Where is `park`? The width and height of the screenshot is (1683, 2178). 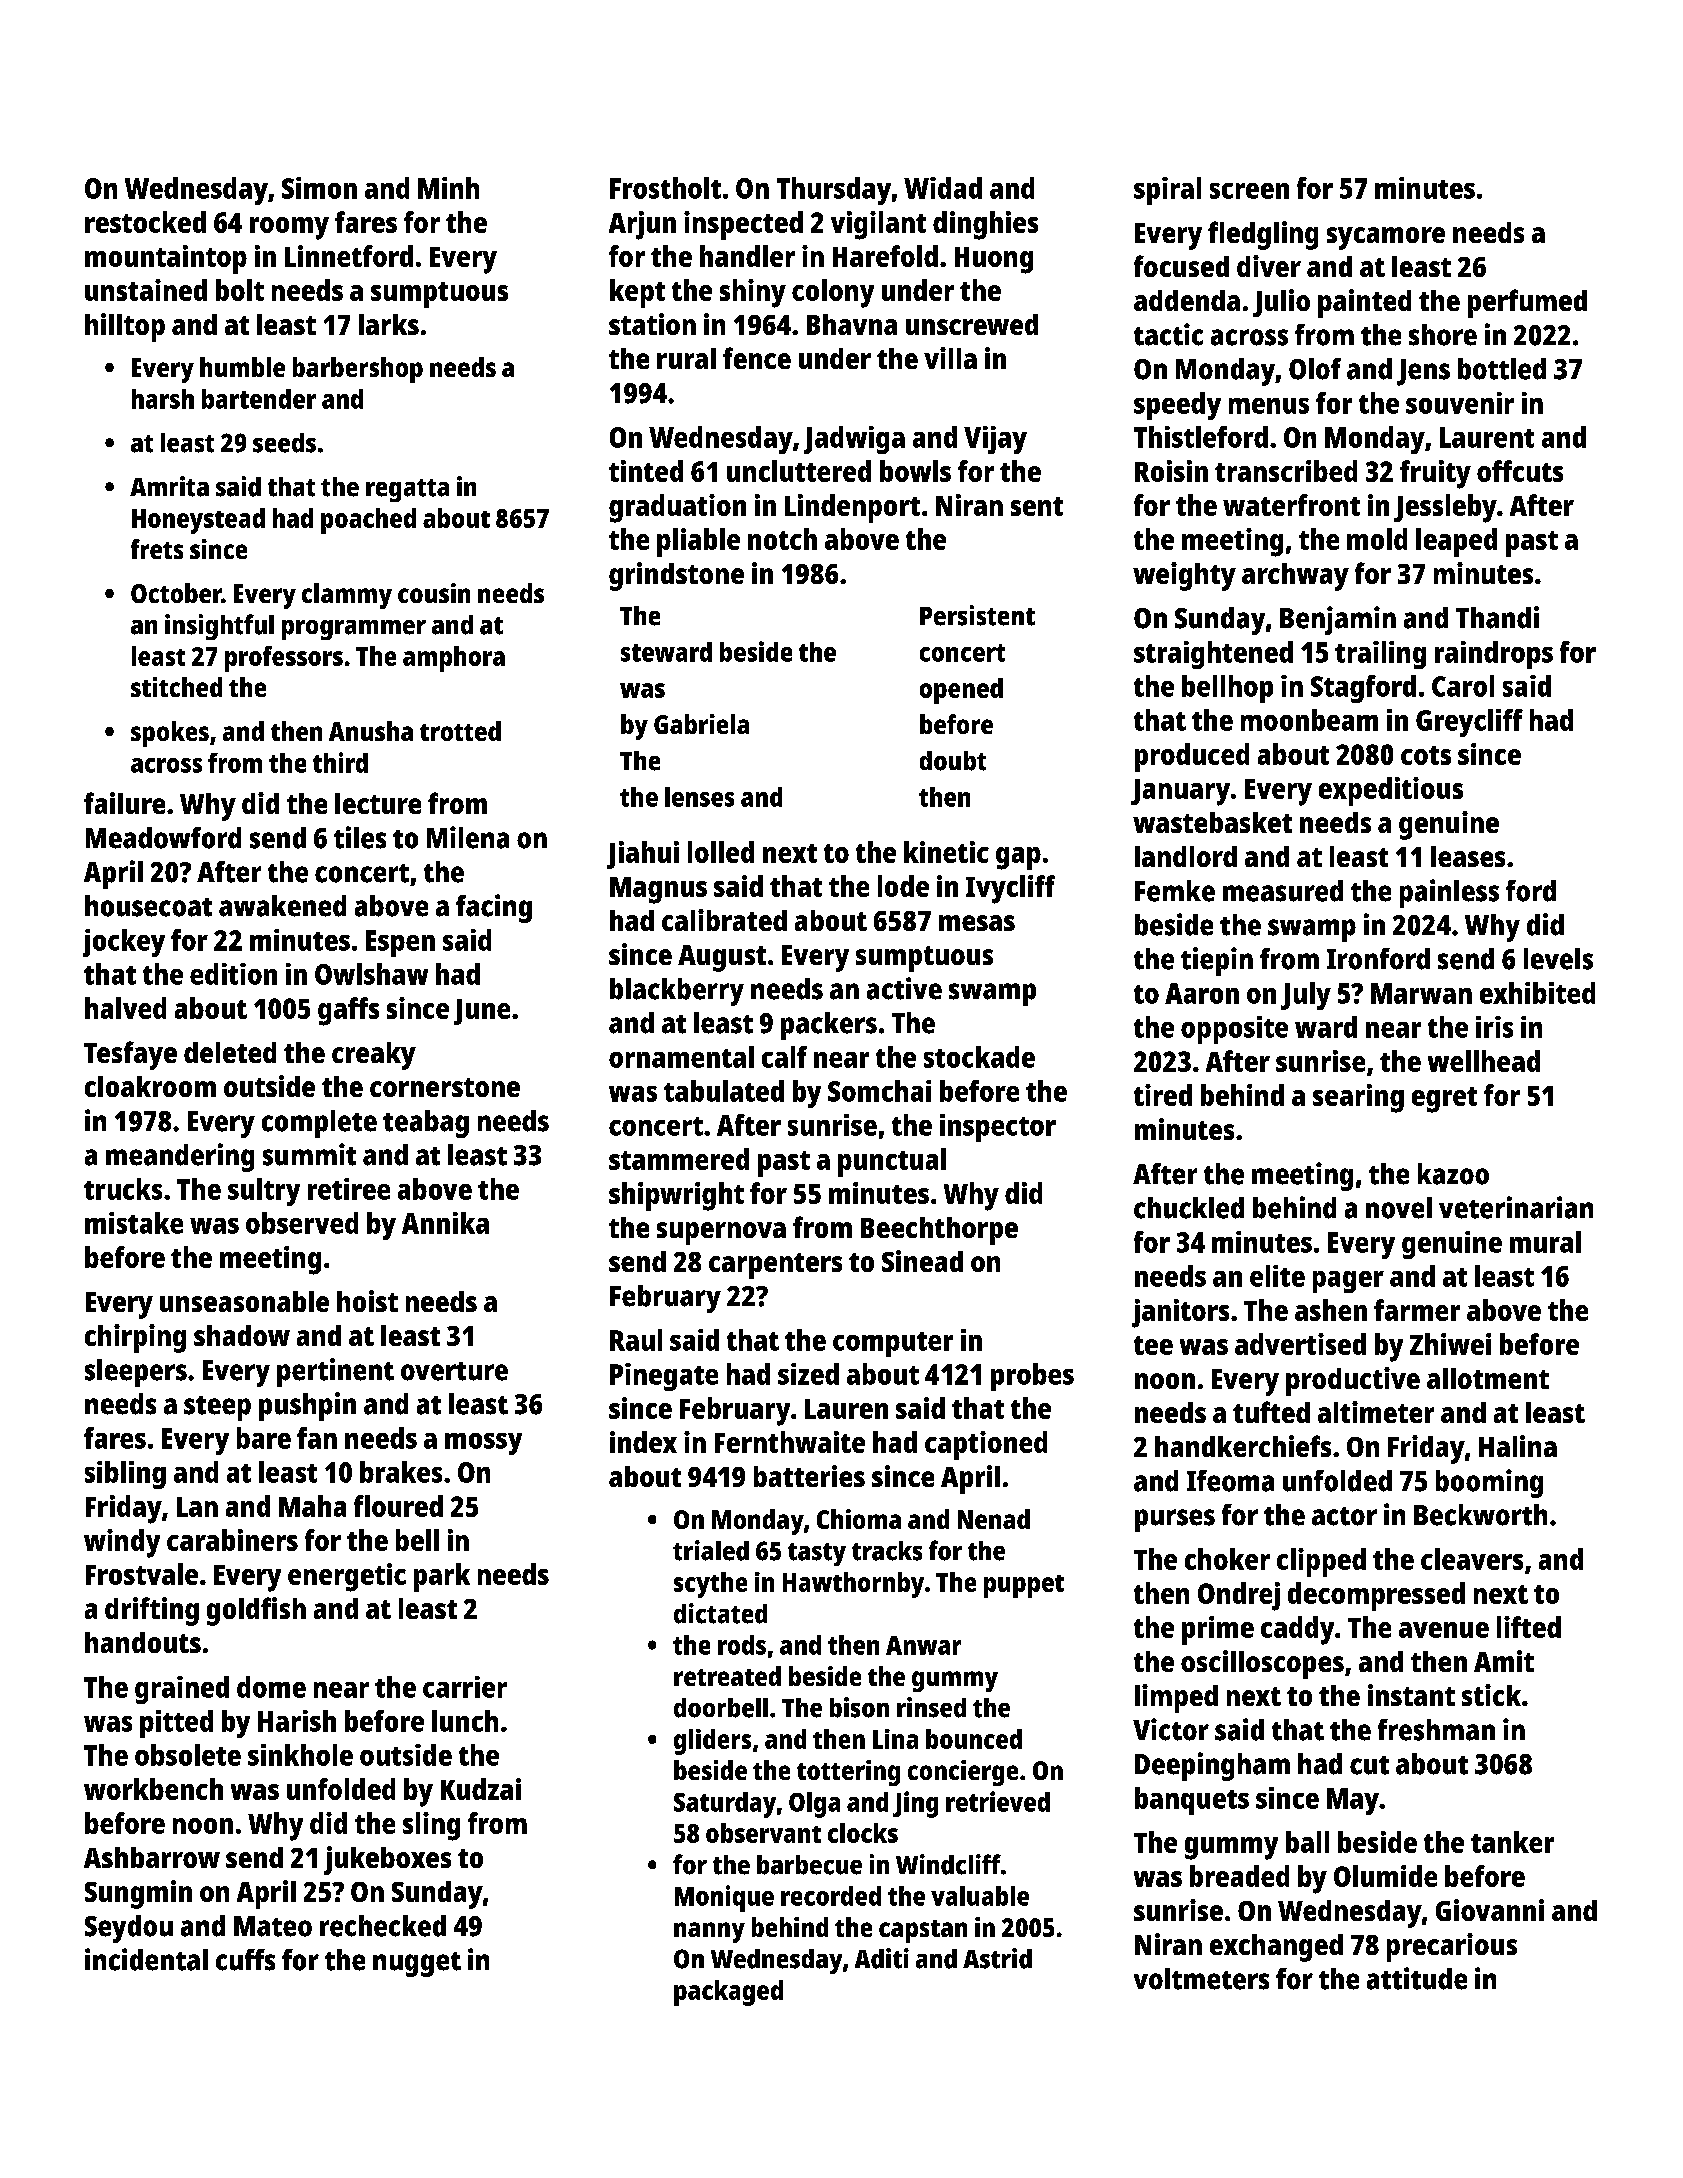
park is located at coordinates (442, 1577).
